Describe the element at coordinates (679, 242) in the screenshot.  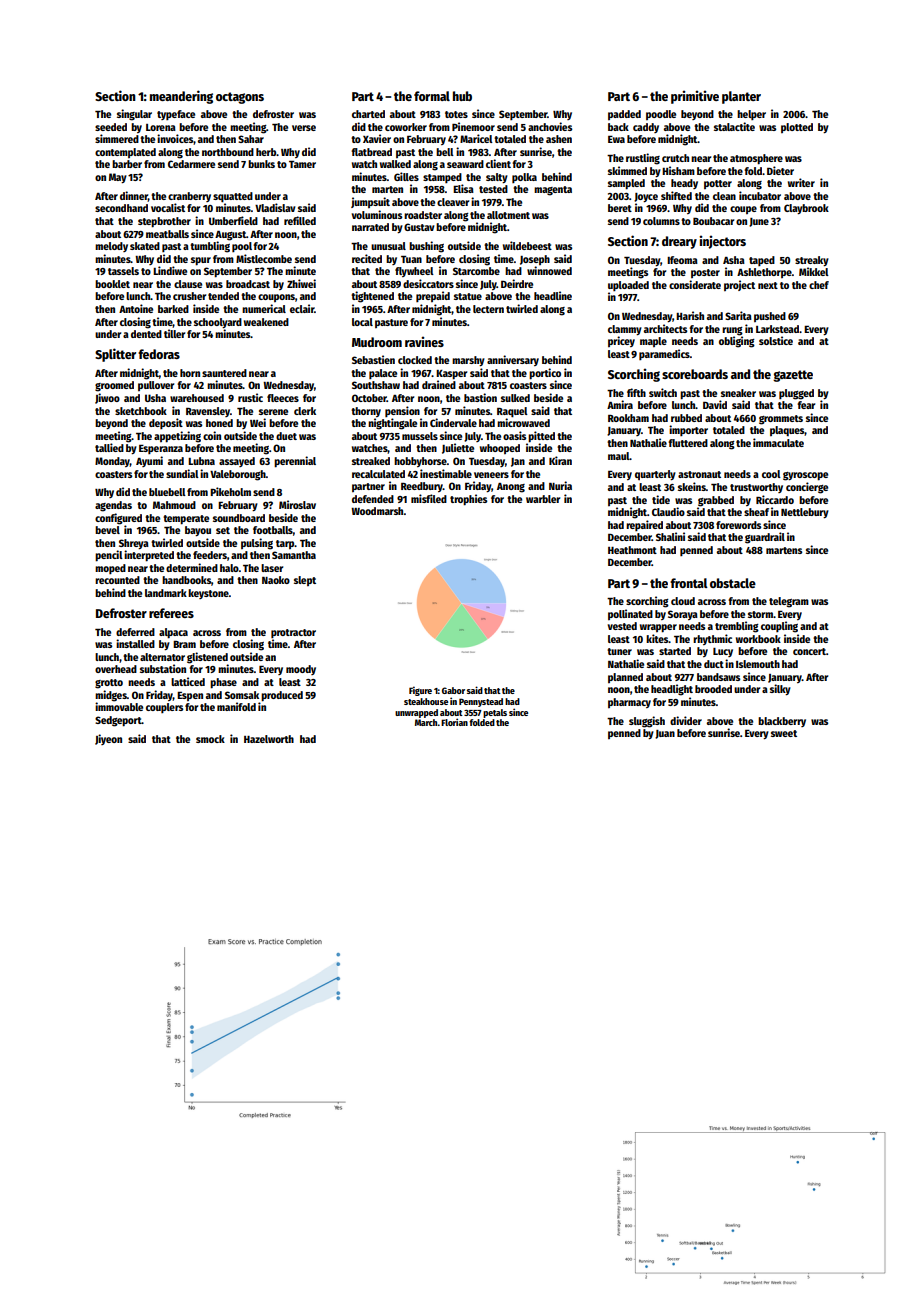
I see `dreary` at that location.
